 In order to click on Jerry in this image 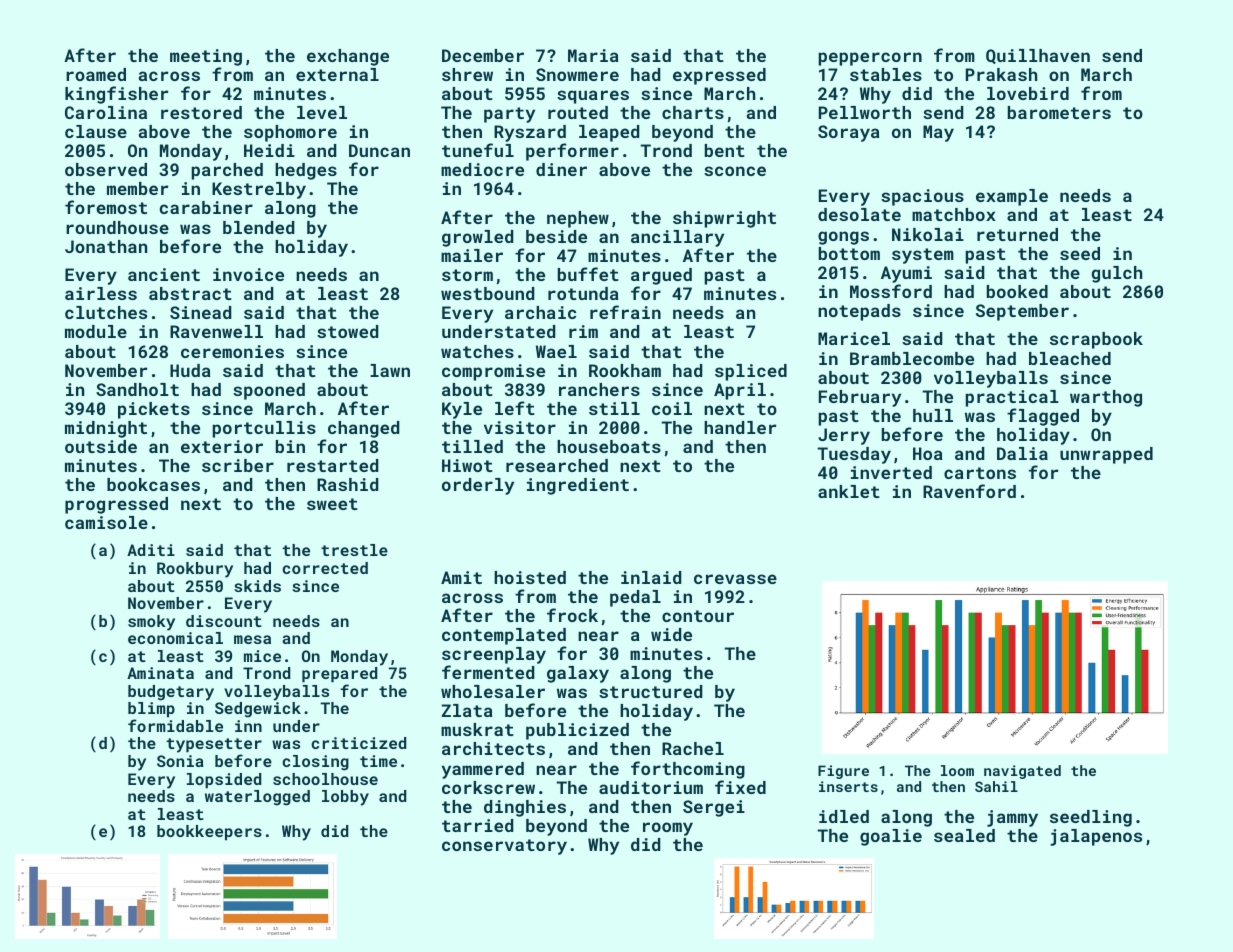, I will do `click(844, 436)`.
